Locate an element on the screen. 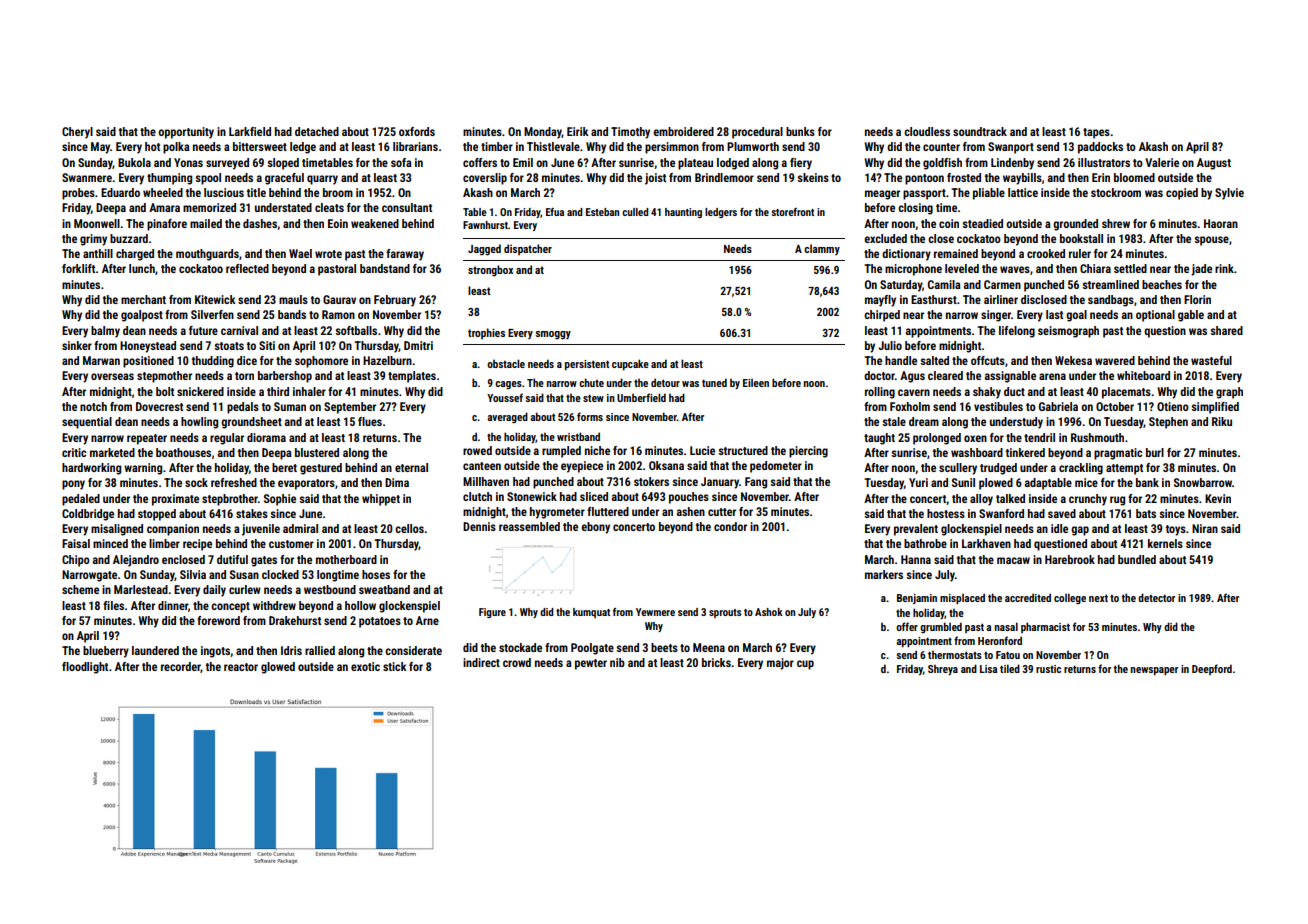 This screenshot has width=1308, height=924. Lucie is located at coordinates (702, 450).
